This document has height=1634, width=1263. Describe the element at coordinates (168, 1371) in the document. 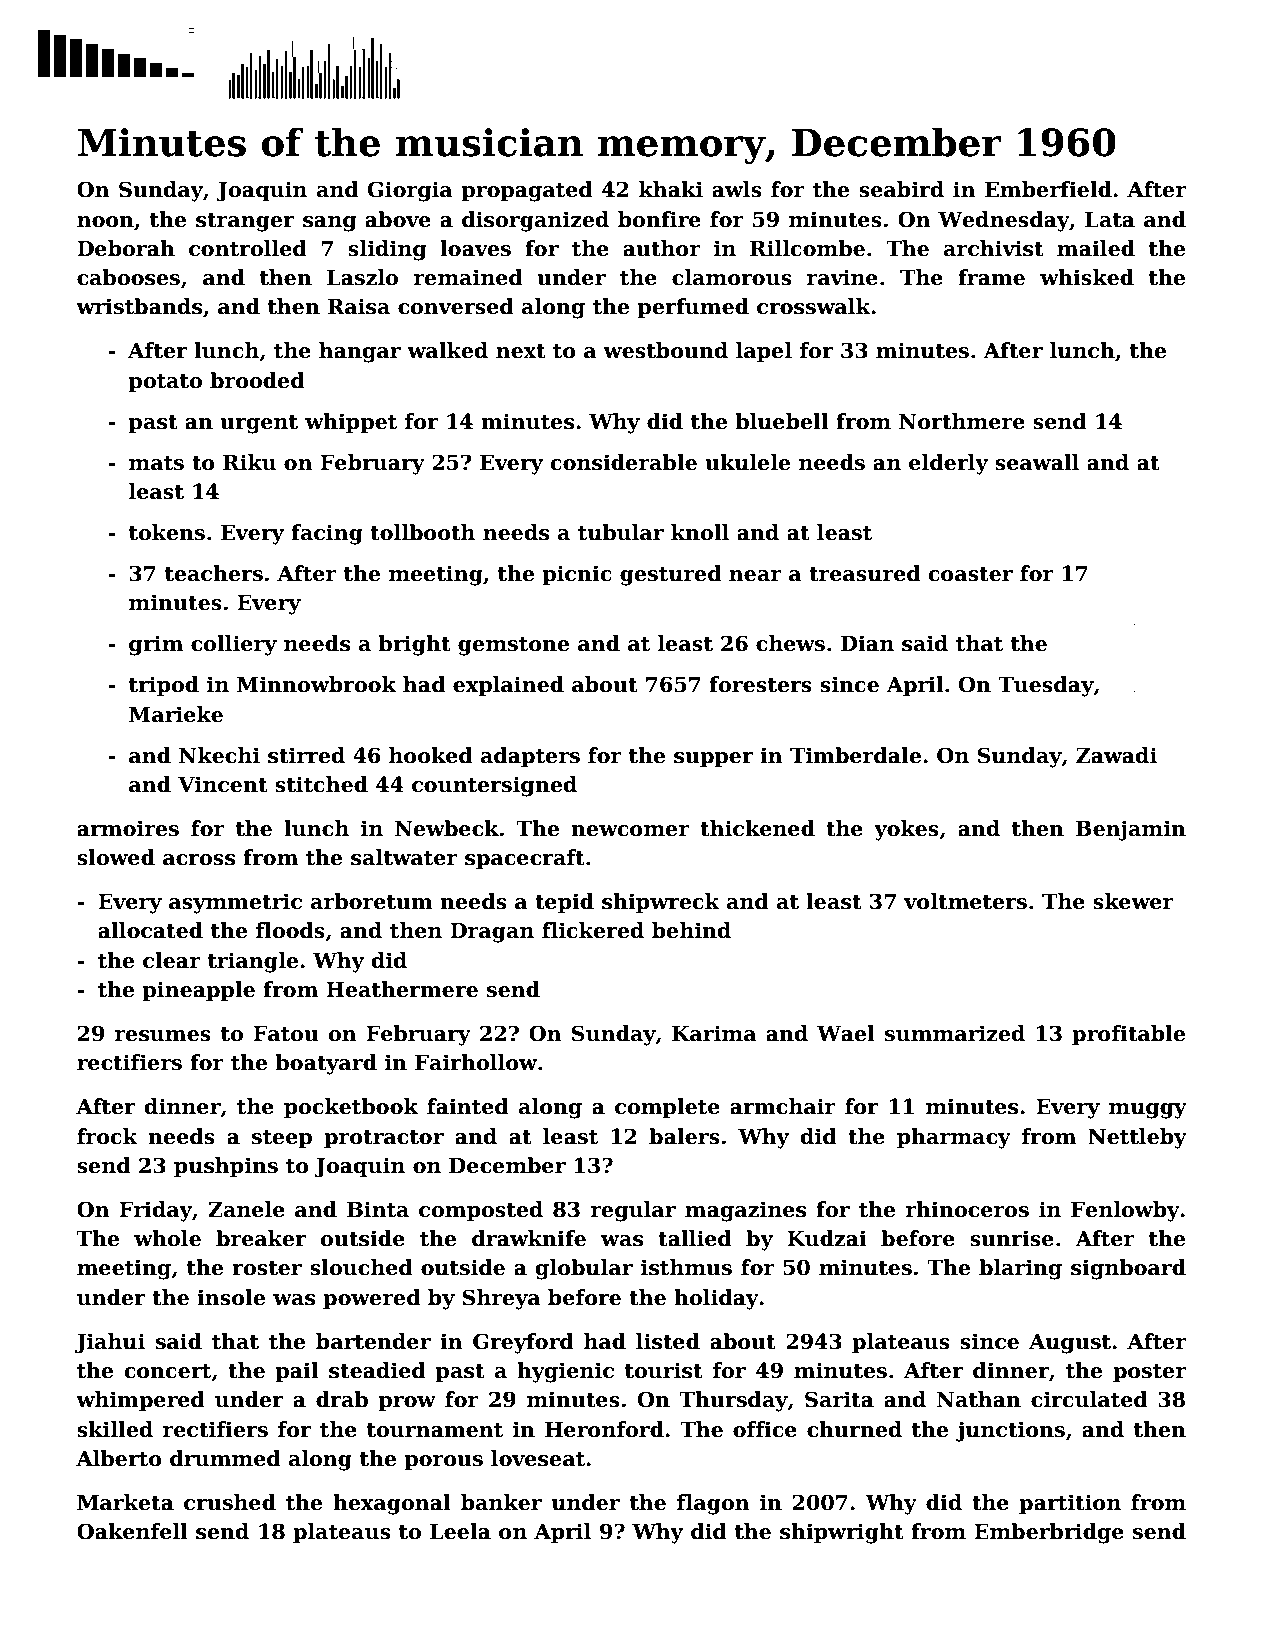

I see `concert` at that location.
